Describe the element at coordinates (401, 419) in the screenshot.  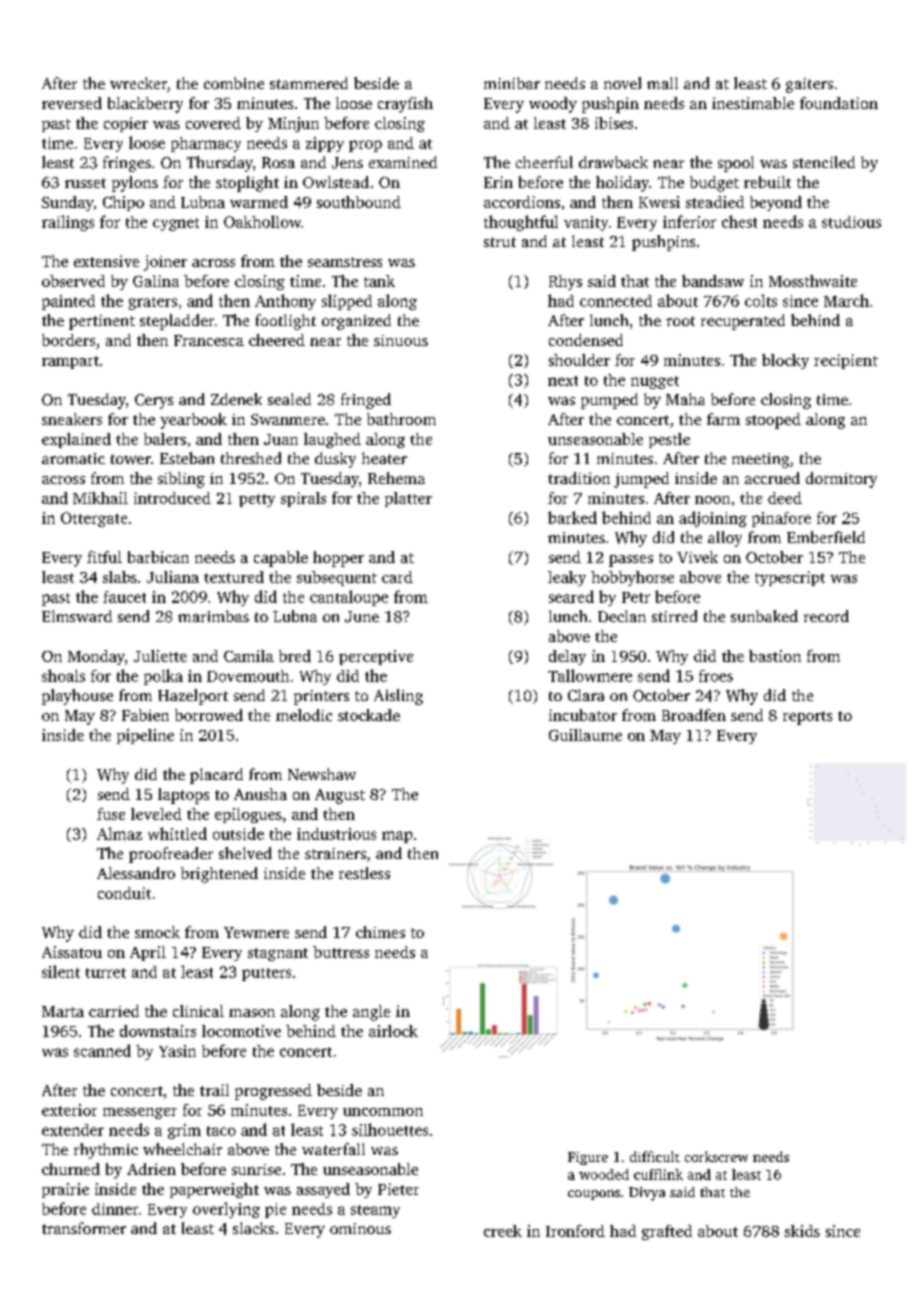
I see `bathroom` at that location.
